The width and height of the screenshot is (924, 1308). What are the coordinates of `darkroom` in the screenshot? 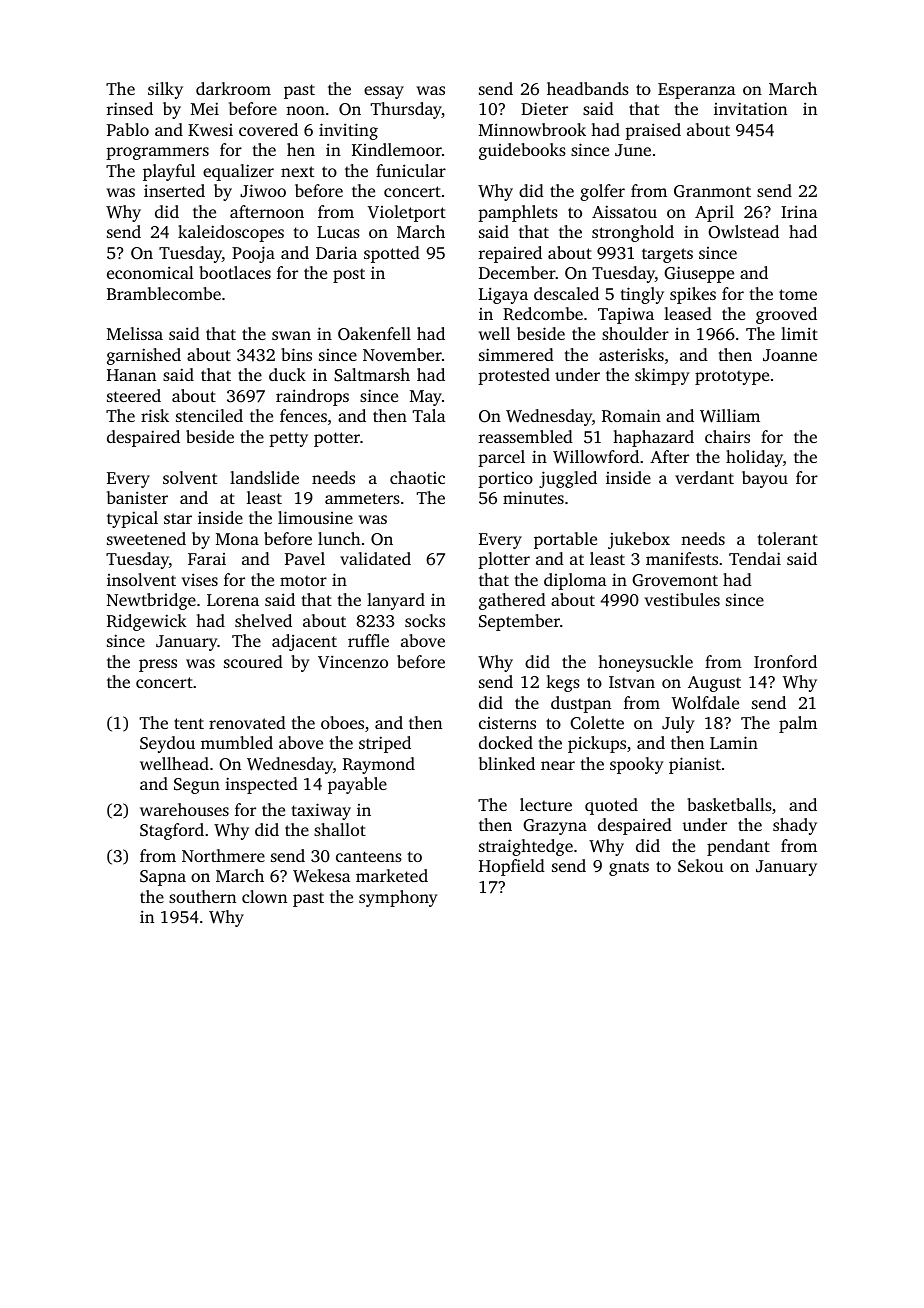 It's located at (233, 88).
